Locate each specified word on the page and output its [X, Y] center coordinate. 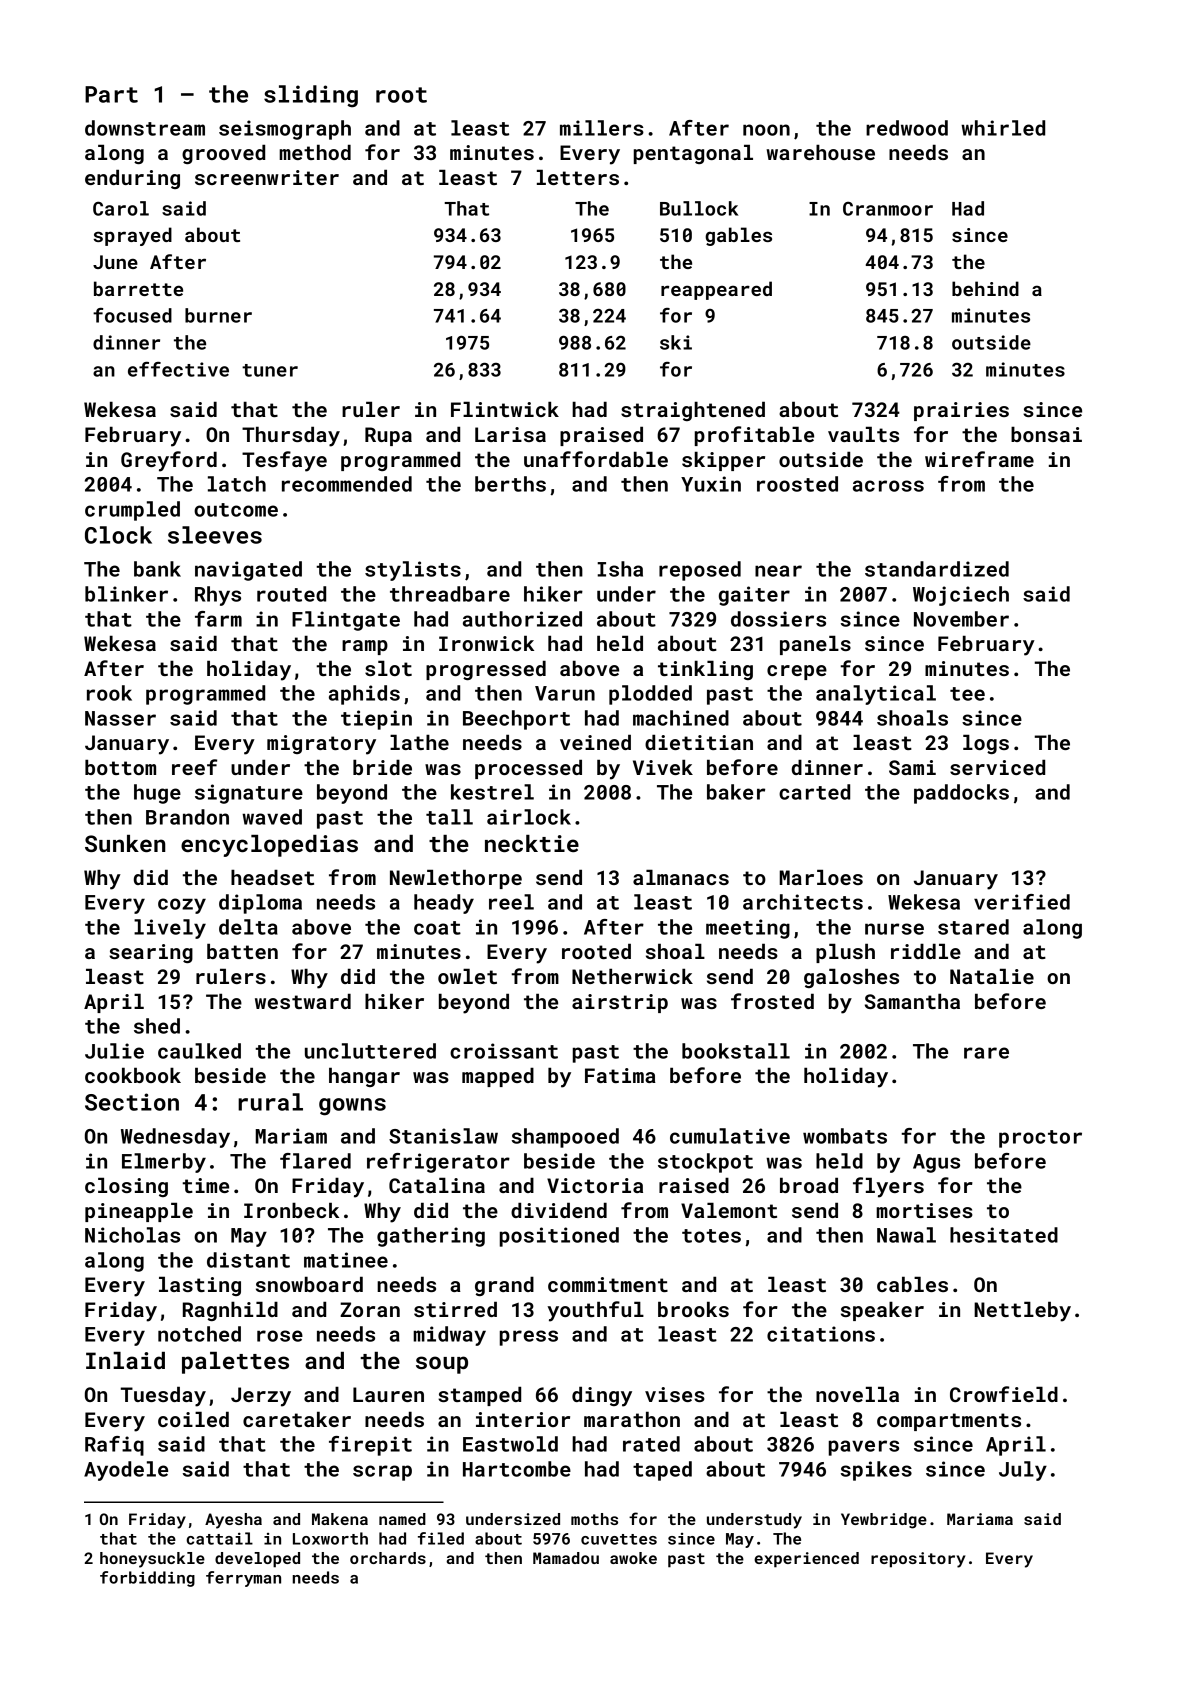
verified [1022, 902]
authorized [522, 619]
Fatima [620, 1075]
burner [218, 315]
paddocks [961, 794]
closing [126, 1187]
